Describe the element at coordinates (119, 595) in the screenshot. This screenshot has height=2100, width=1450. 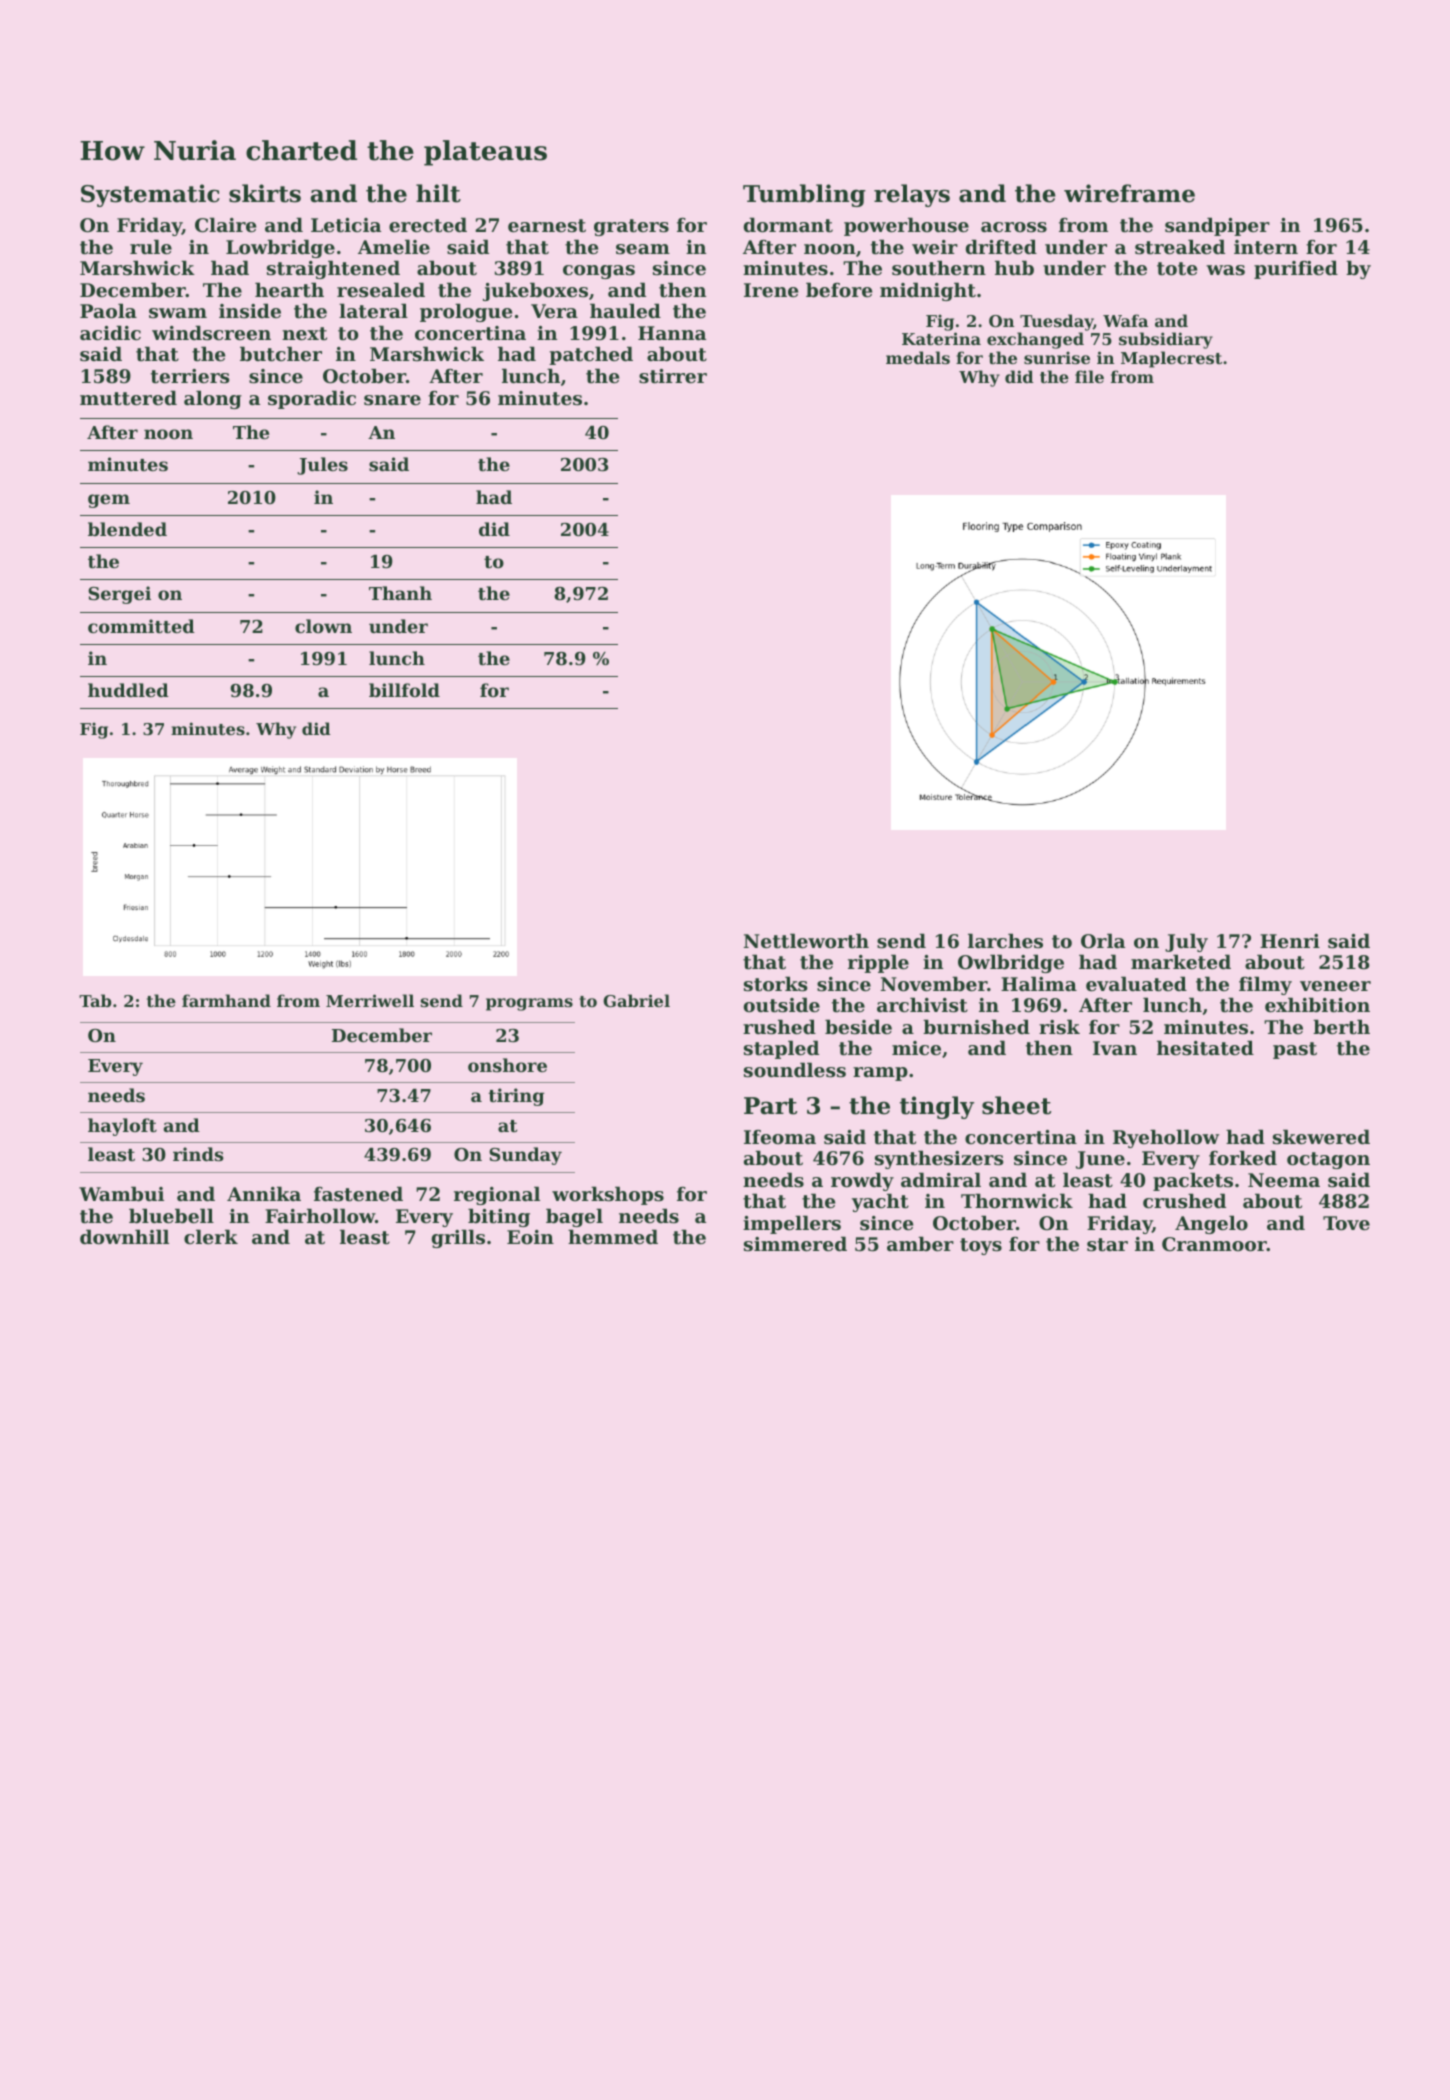
I see `Sergei` at that location.
